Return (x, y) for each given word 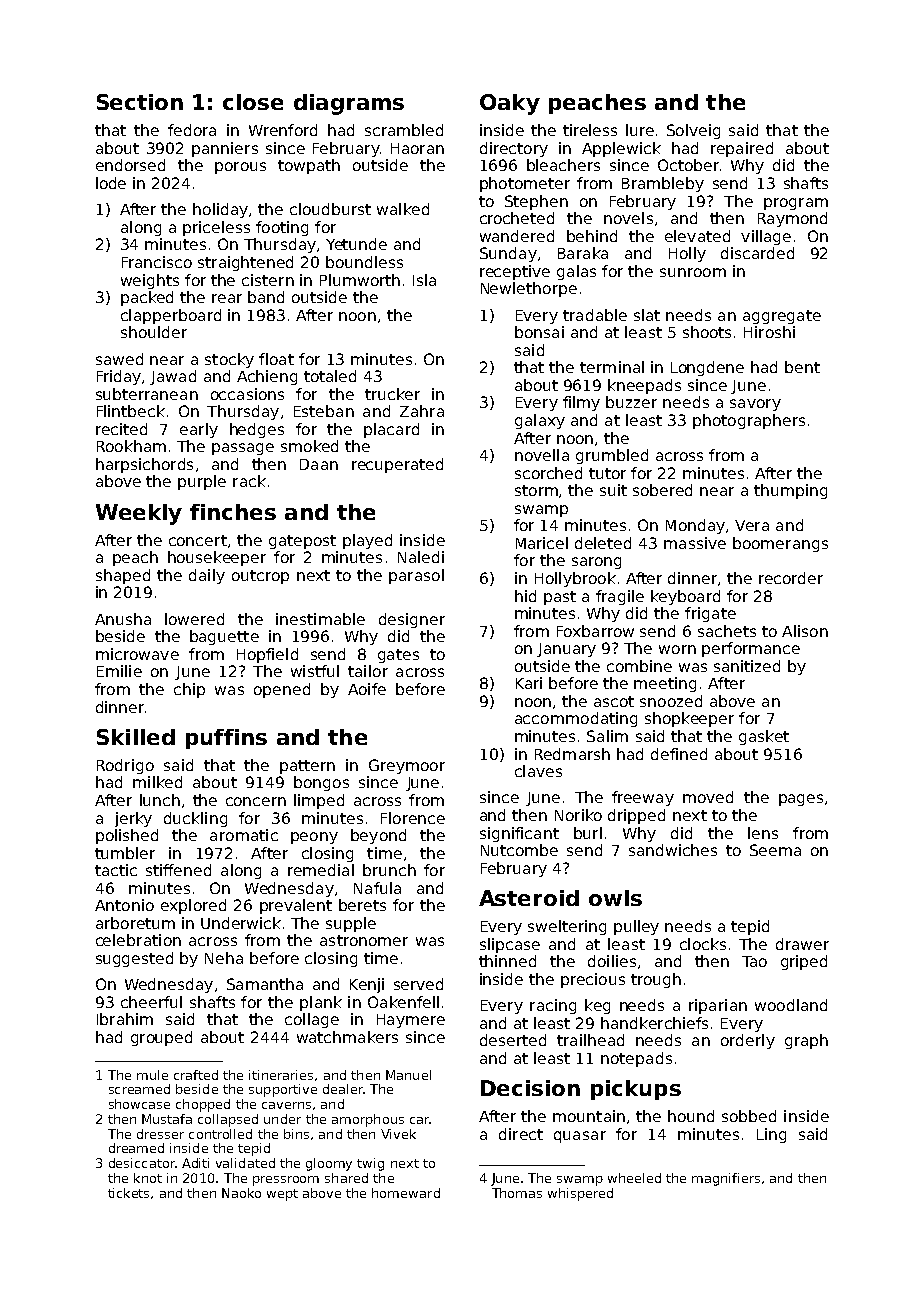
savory (755, 405)
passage (243, 449)
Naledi (421, 557)
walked (403, 209)
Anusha (123, 619)
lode (111, 183)
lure (640, 130)
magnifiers (726, 1179)
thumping (790, 491)
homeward (406, 1193)
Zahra (422, 411)
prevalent (296, 906)
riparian (718, 1006)
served (418, 984)
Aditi (195, 1163)
